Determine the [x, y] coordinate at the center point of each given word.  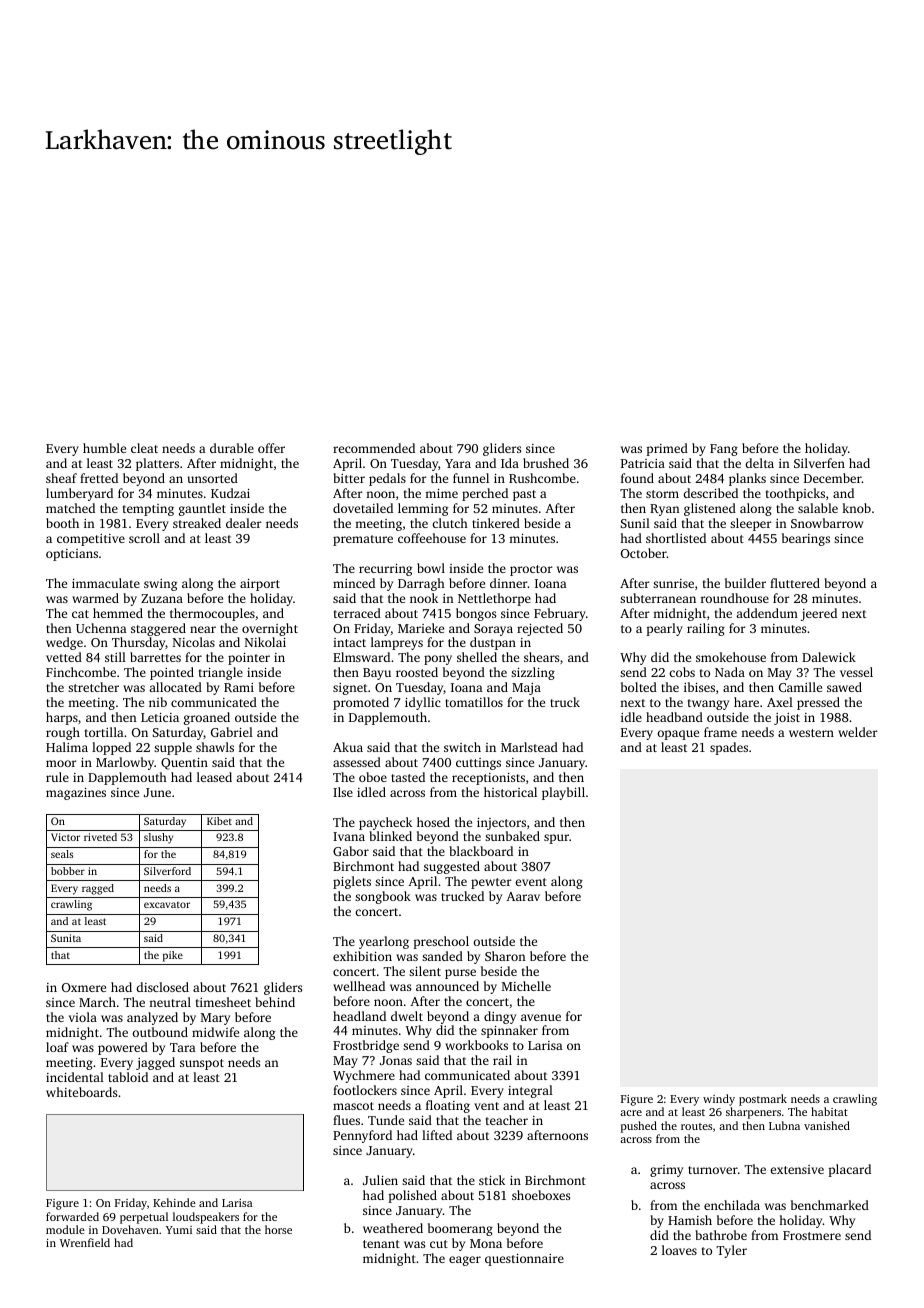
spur [556, 839]
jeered [819, 614]
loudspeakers [206, 1218]
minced [354, 583]
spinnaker [509, 1031]
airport [260, 585]
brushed [546, 463]
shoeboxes [541, 1195]
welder [858, 732]
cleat [144, 448]
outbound [160, 1032]
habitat [829, 1111]
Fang [724, 450]
